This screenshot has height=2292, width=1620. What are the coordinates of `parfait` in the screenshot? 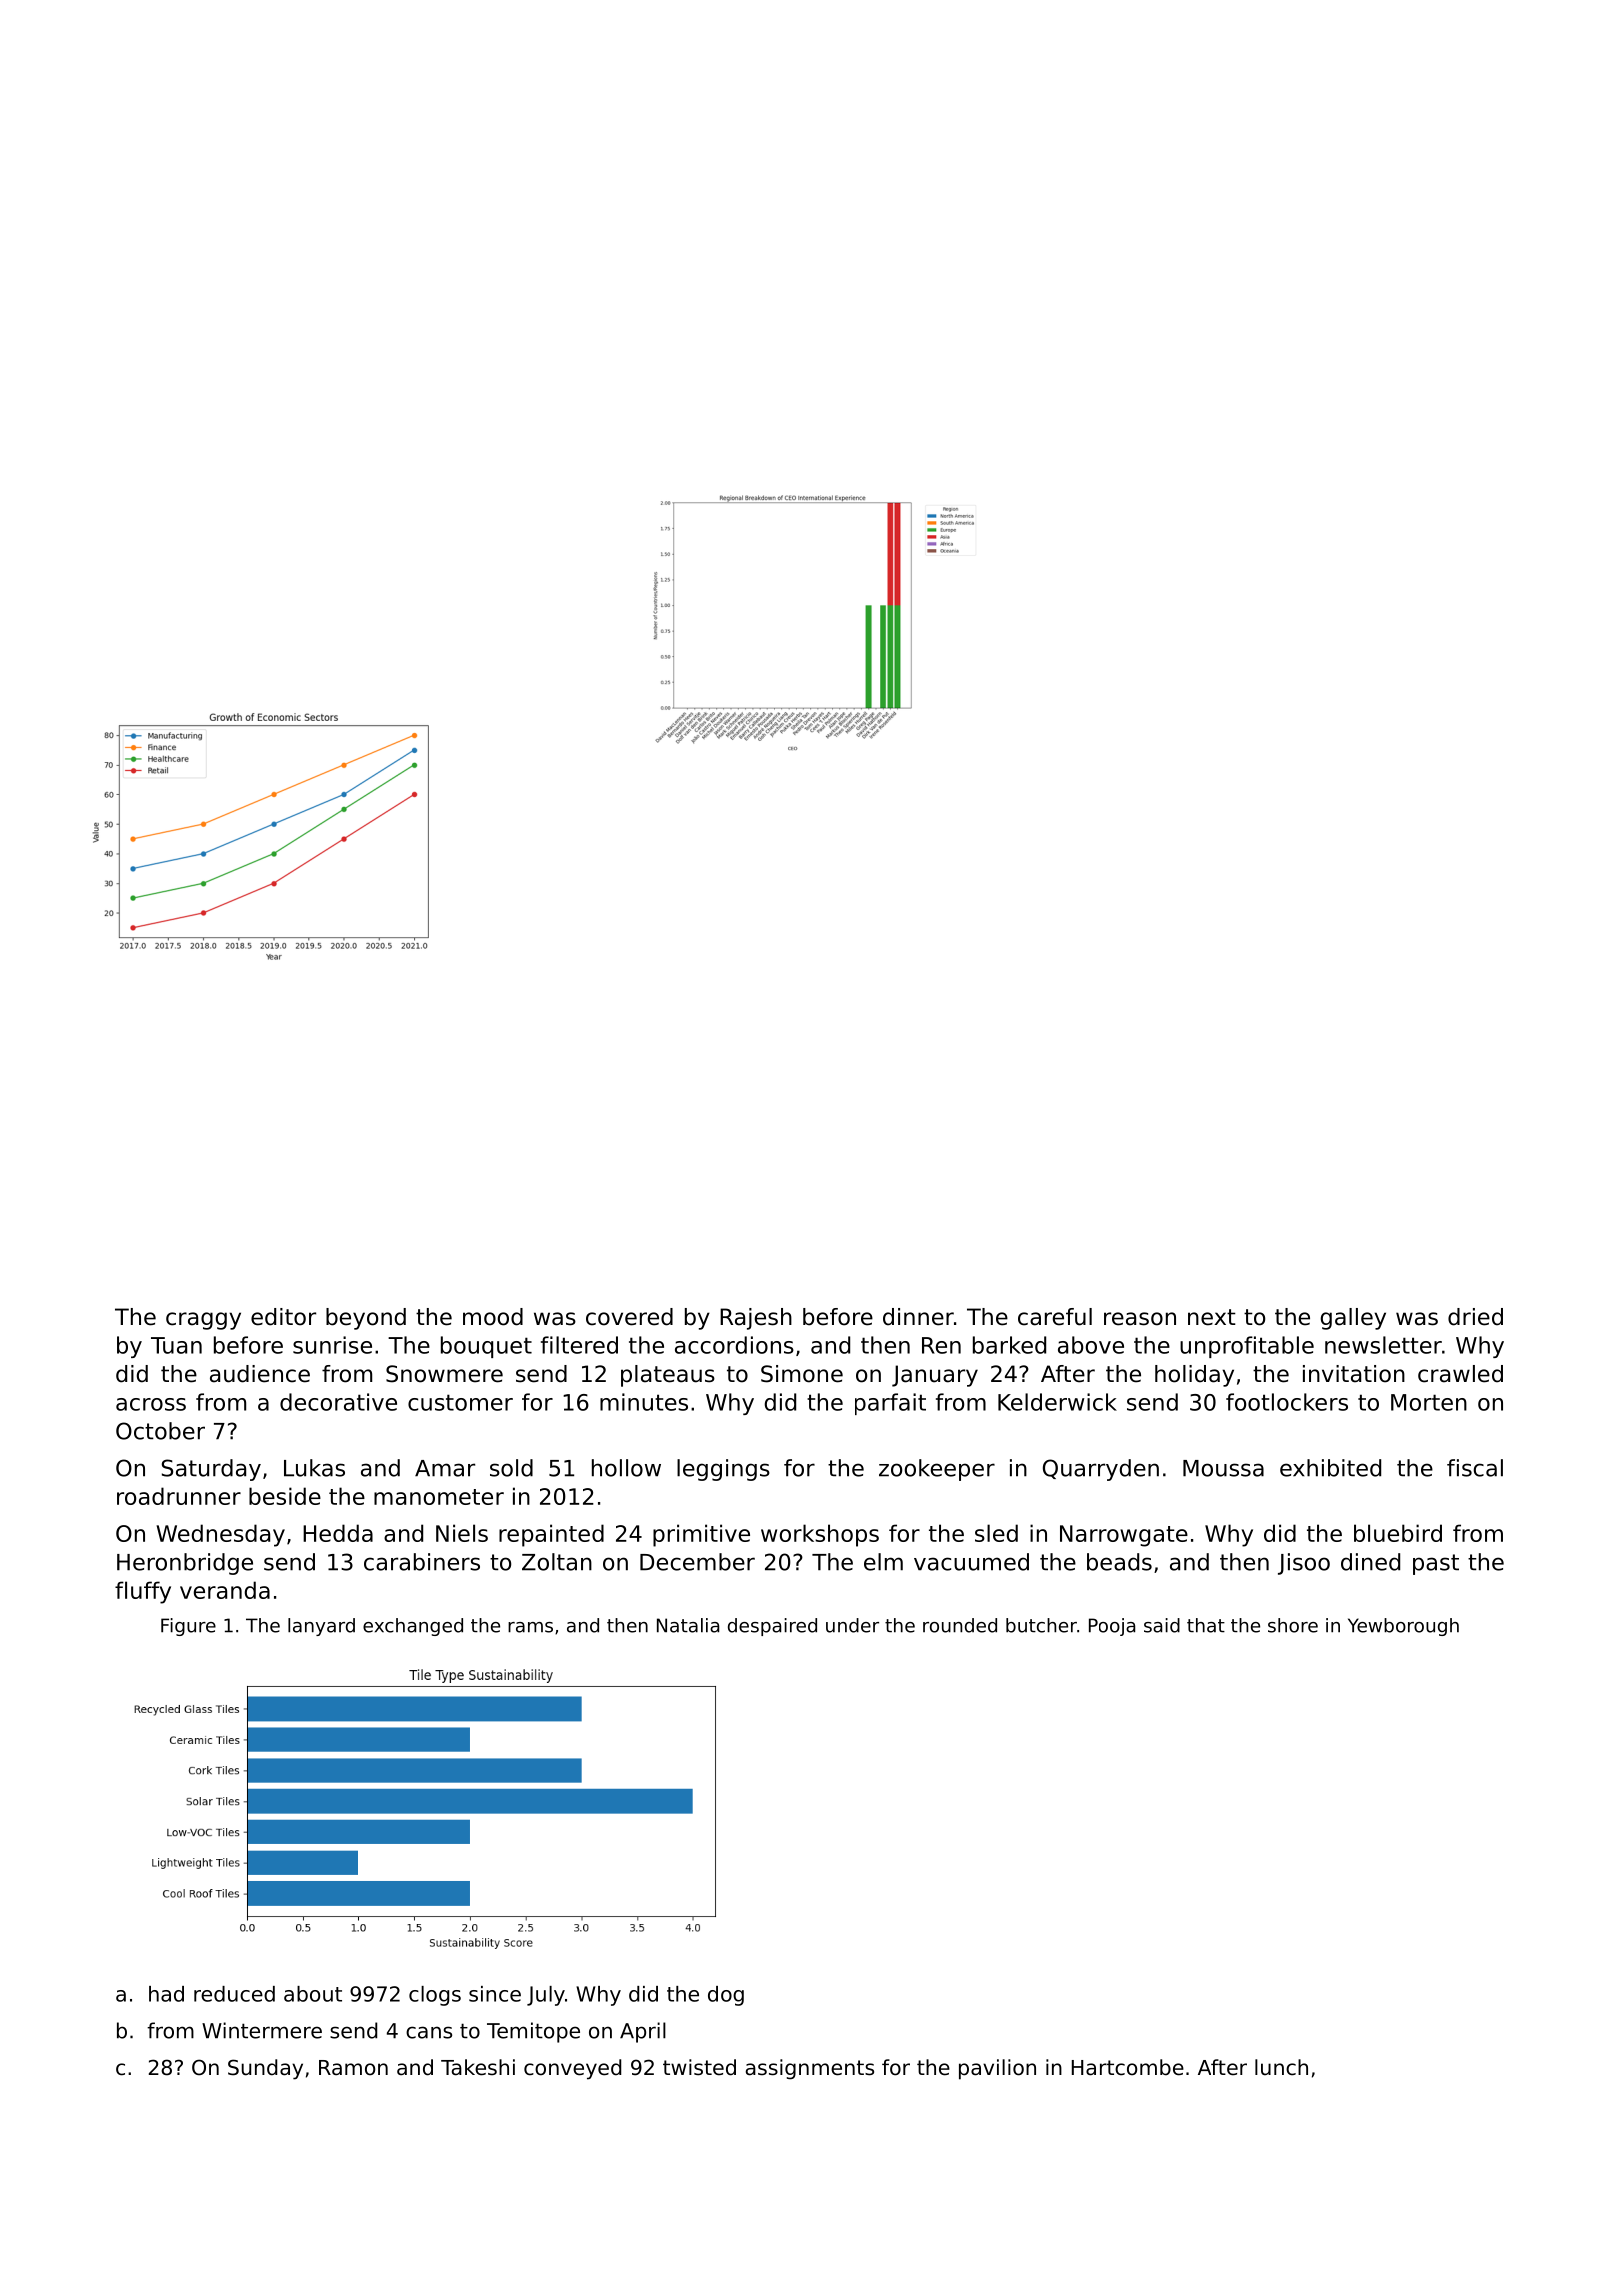 It's located at (890, 1404).
